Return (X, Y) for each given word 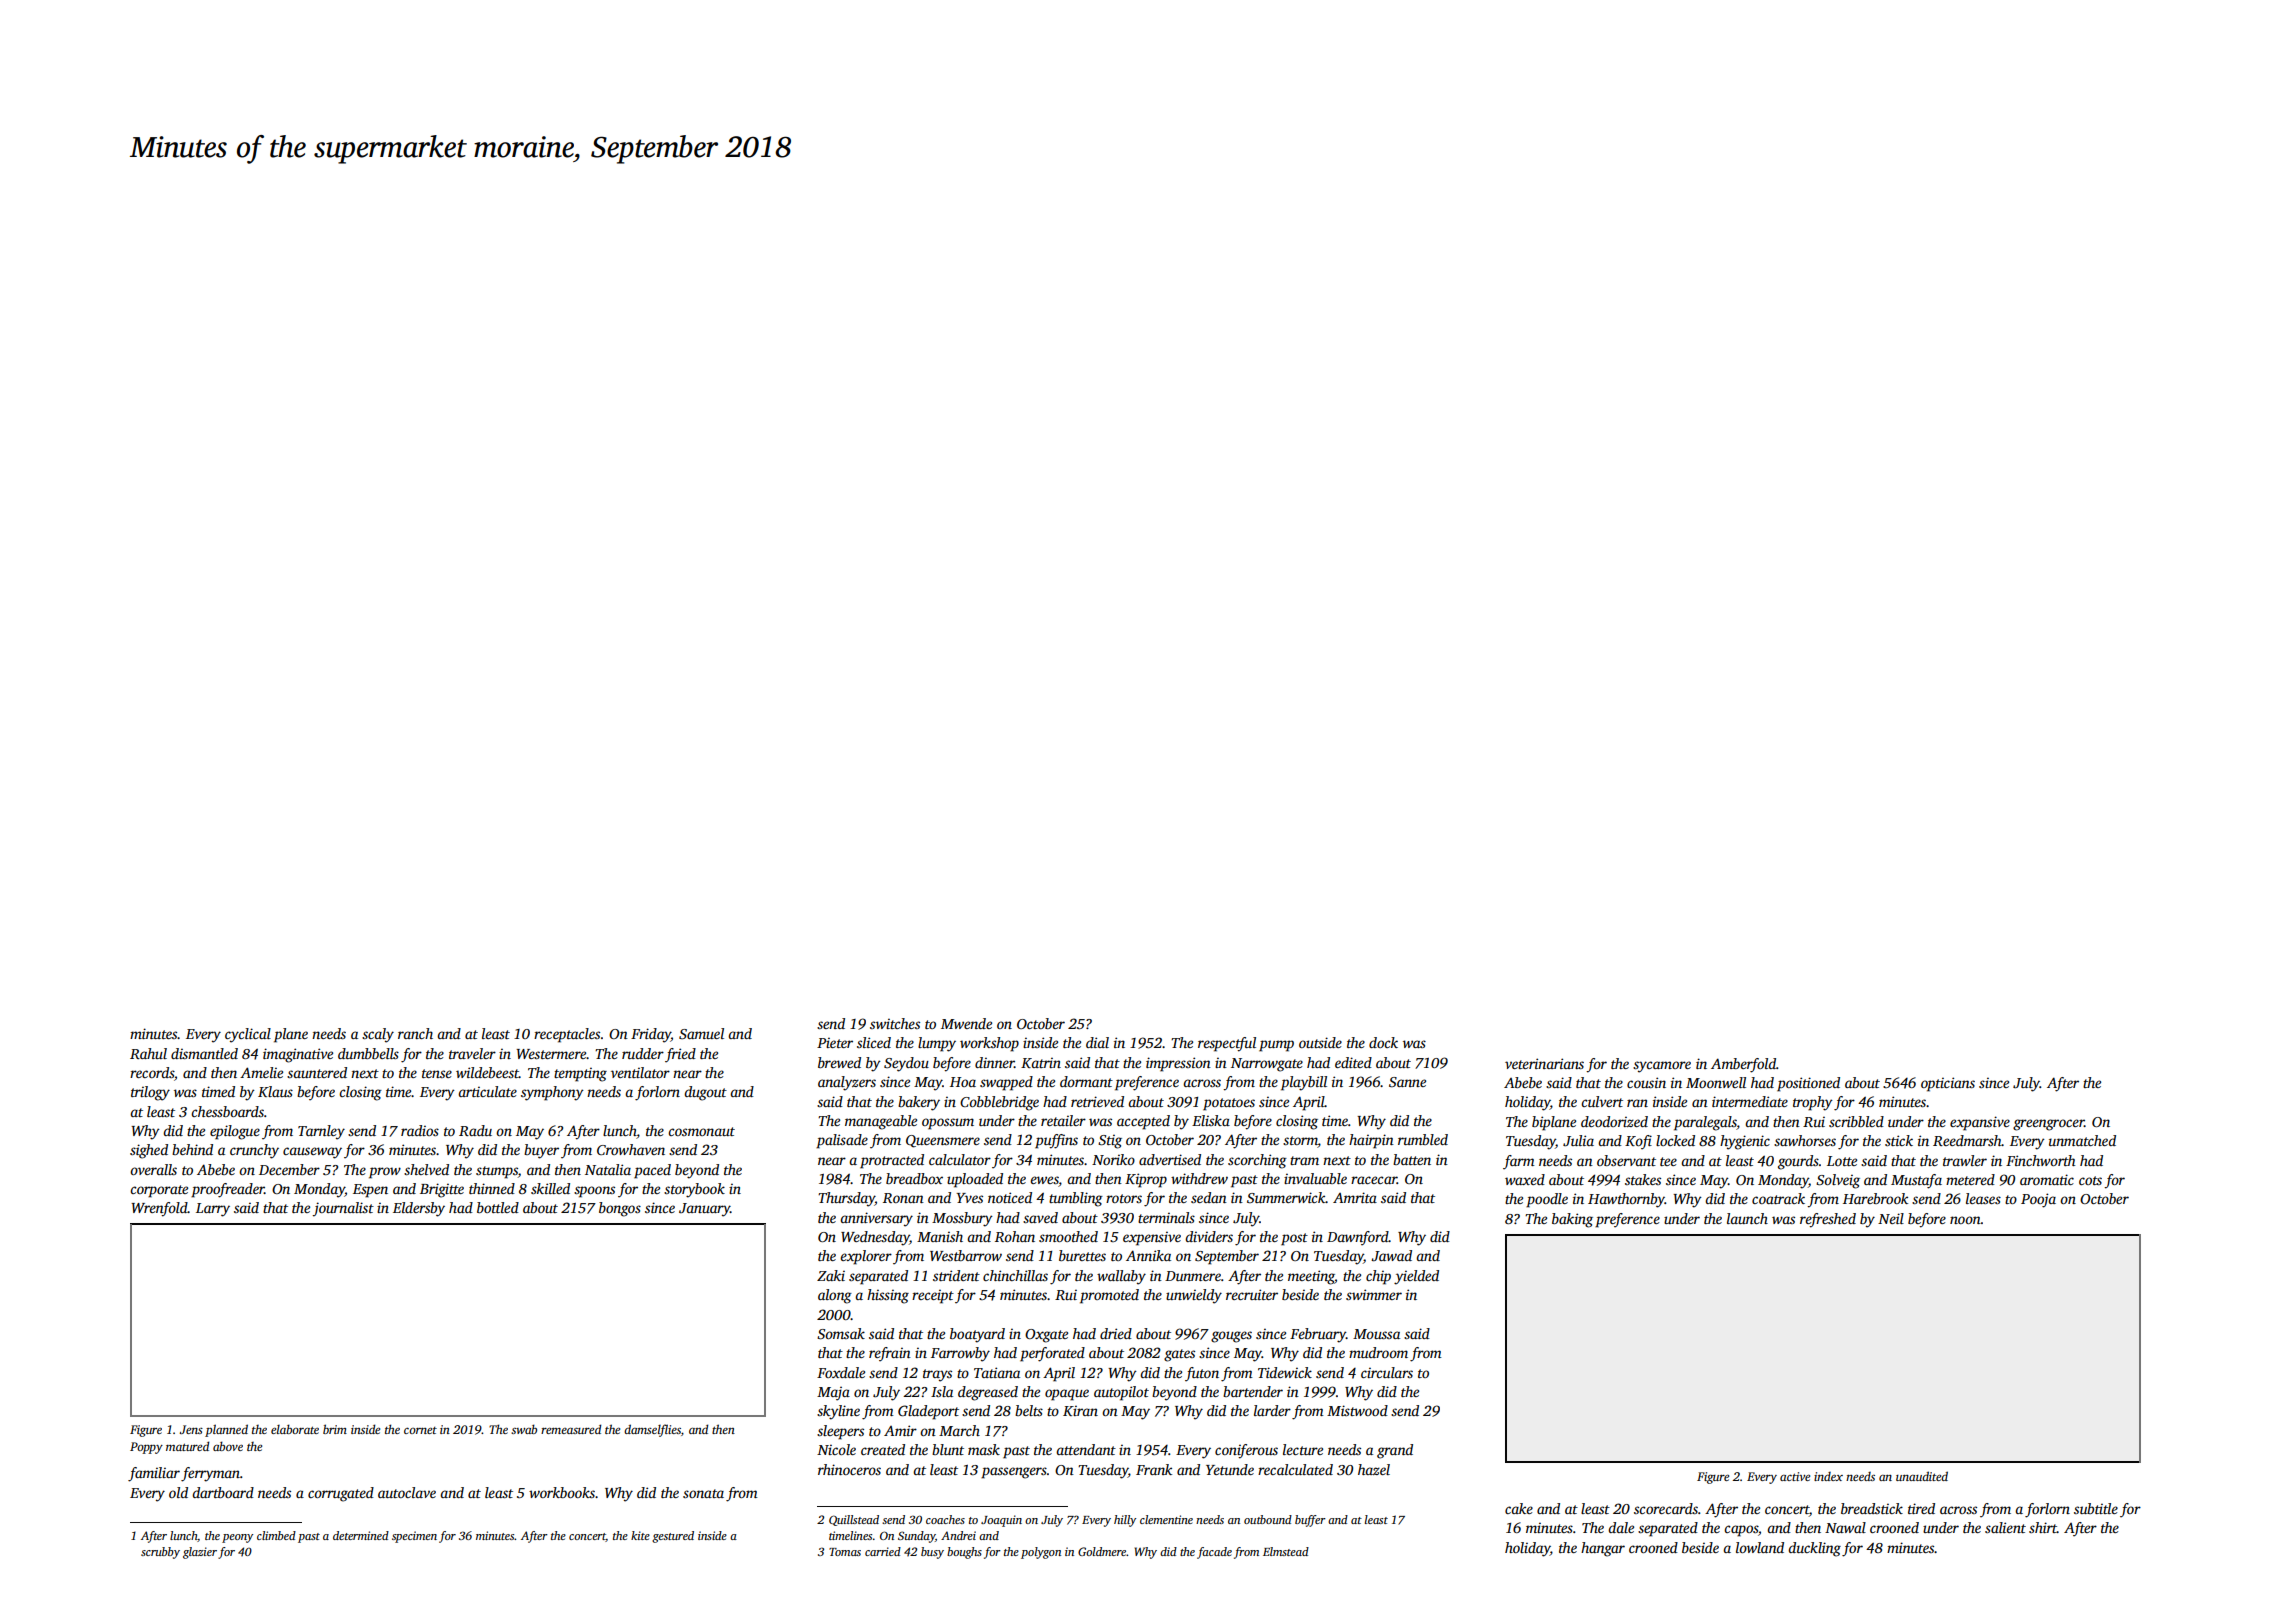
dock (1383, 1042)
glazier (200, 1553)
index (1828, 1476)
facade (1214, 1553)
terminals (1166, 1217)
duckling (1814, 1549)
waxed (1525, 1179)
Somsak (841, 1333)
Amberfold (1743, 1065)
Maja (833, 1394)
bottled (498, 1207)
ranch (415, 1033)
